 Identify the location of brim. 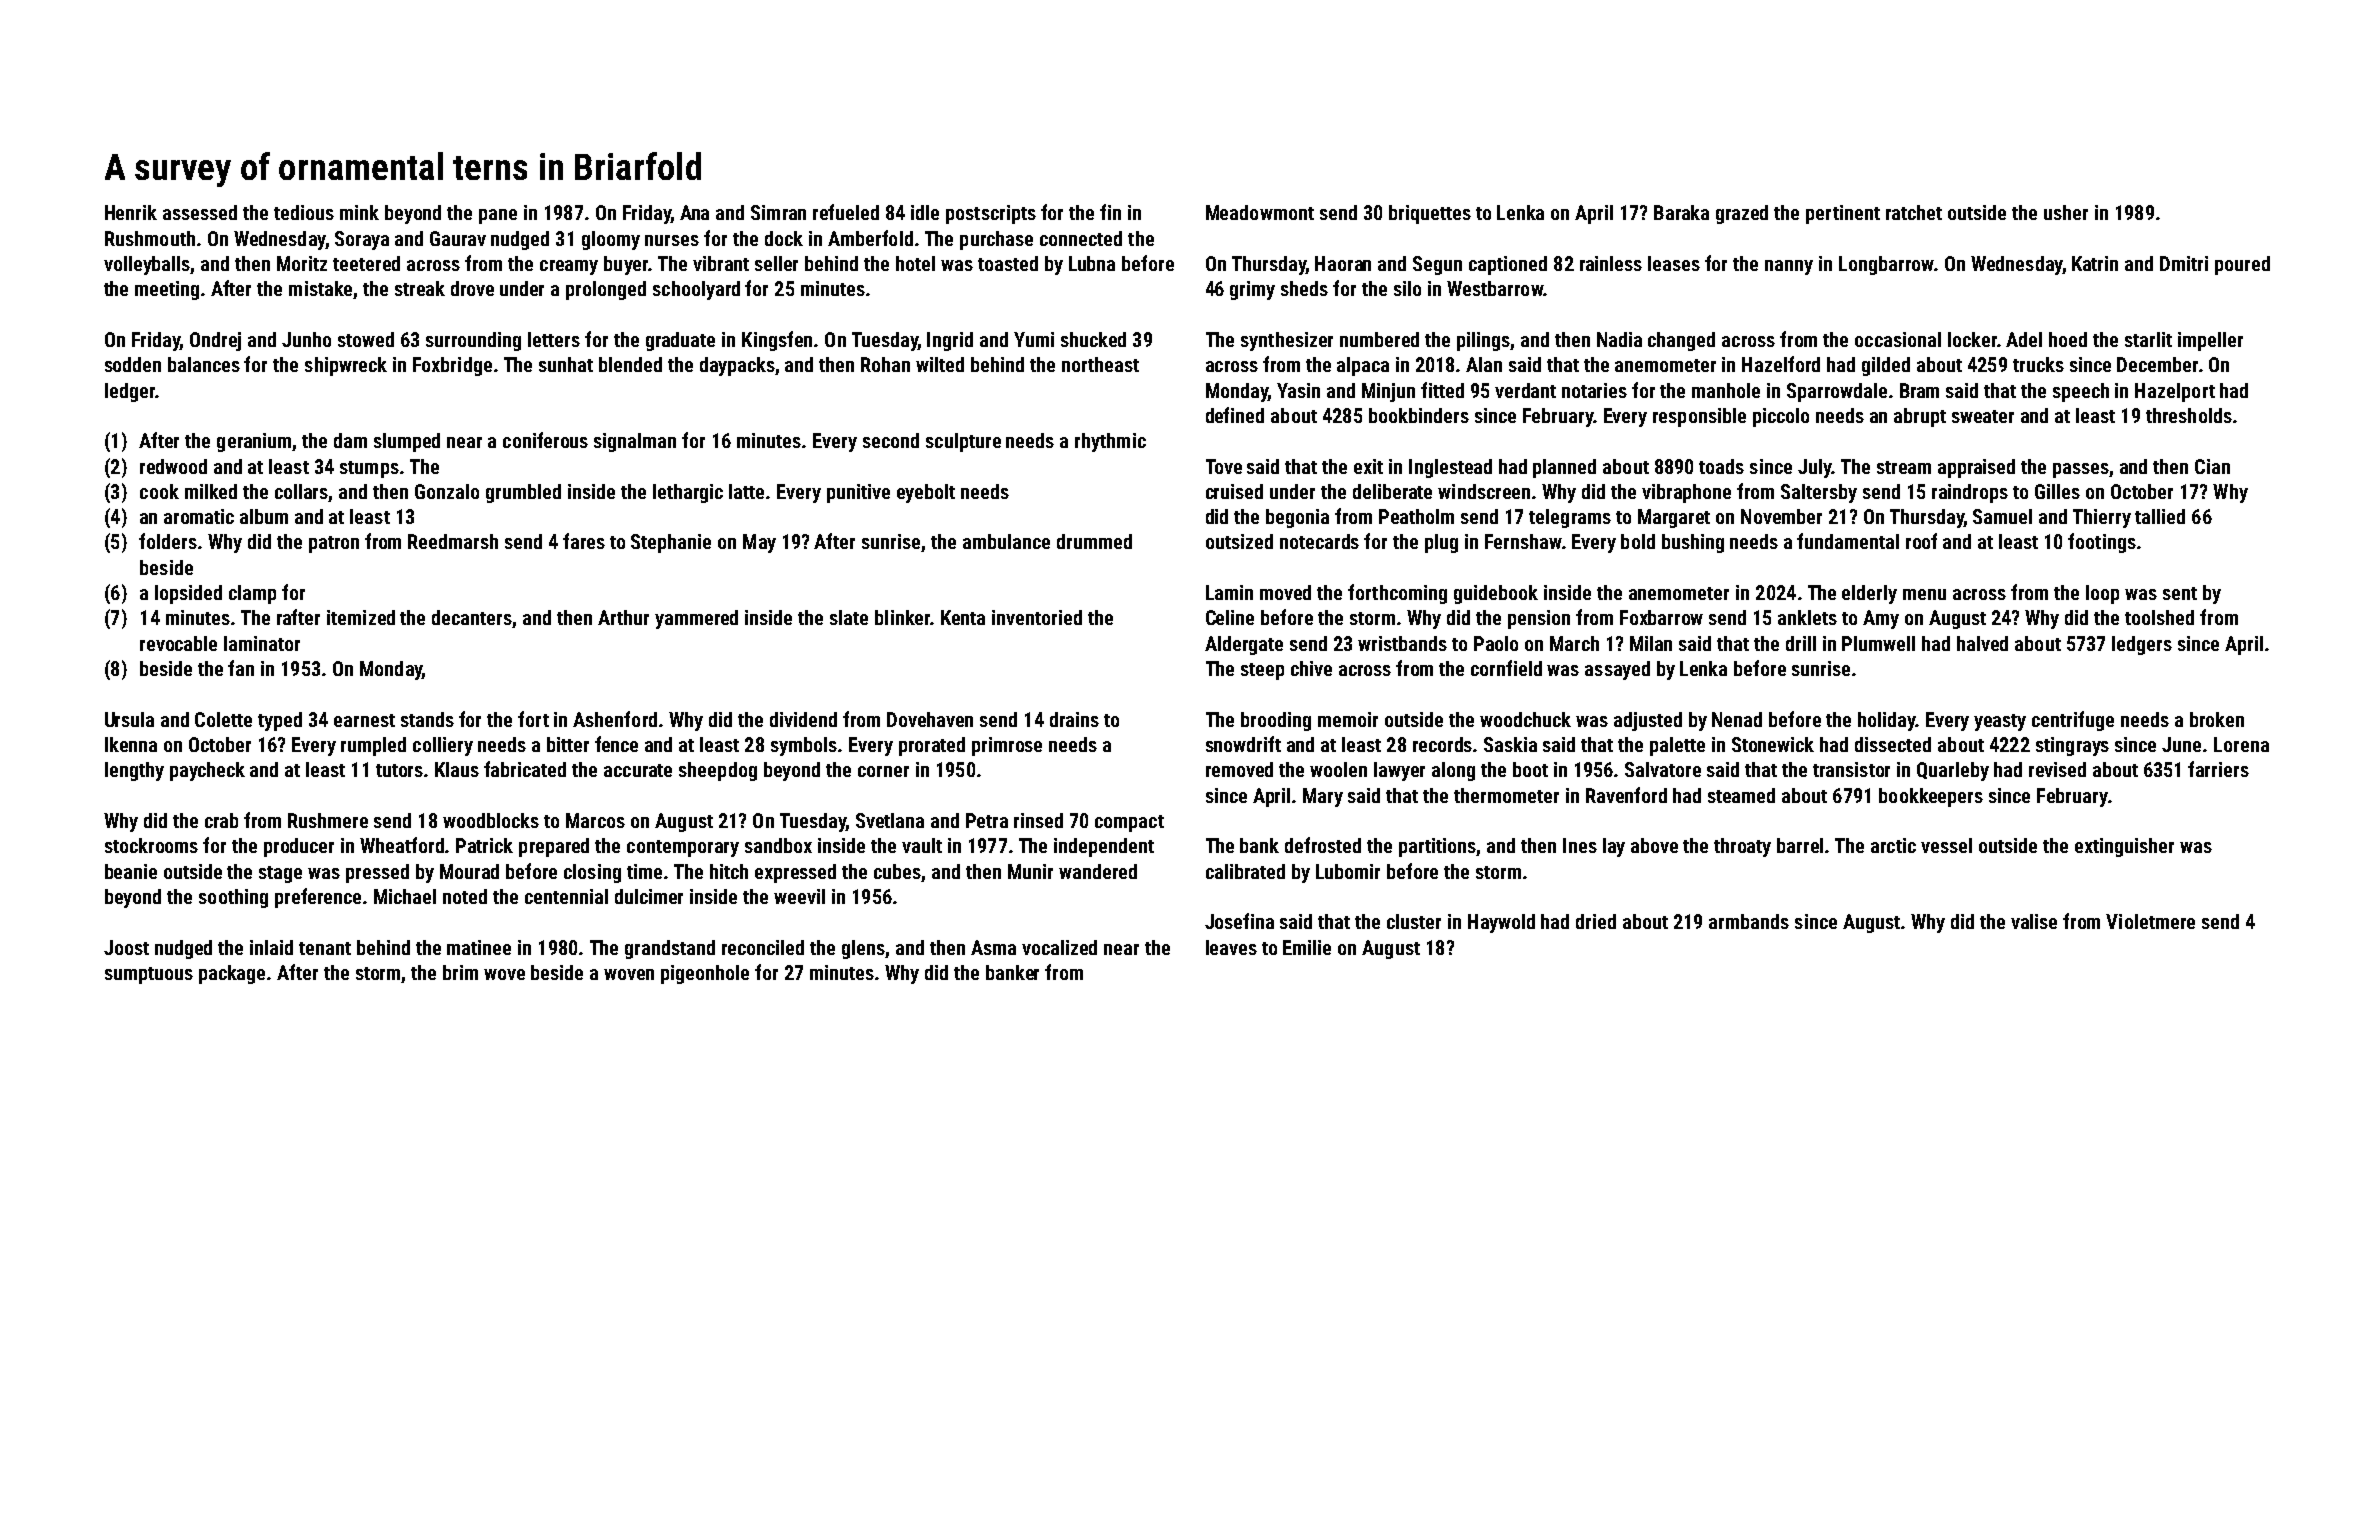
(460, 972).
